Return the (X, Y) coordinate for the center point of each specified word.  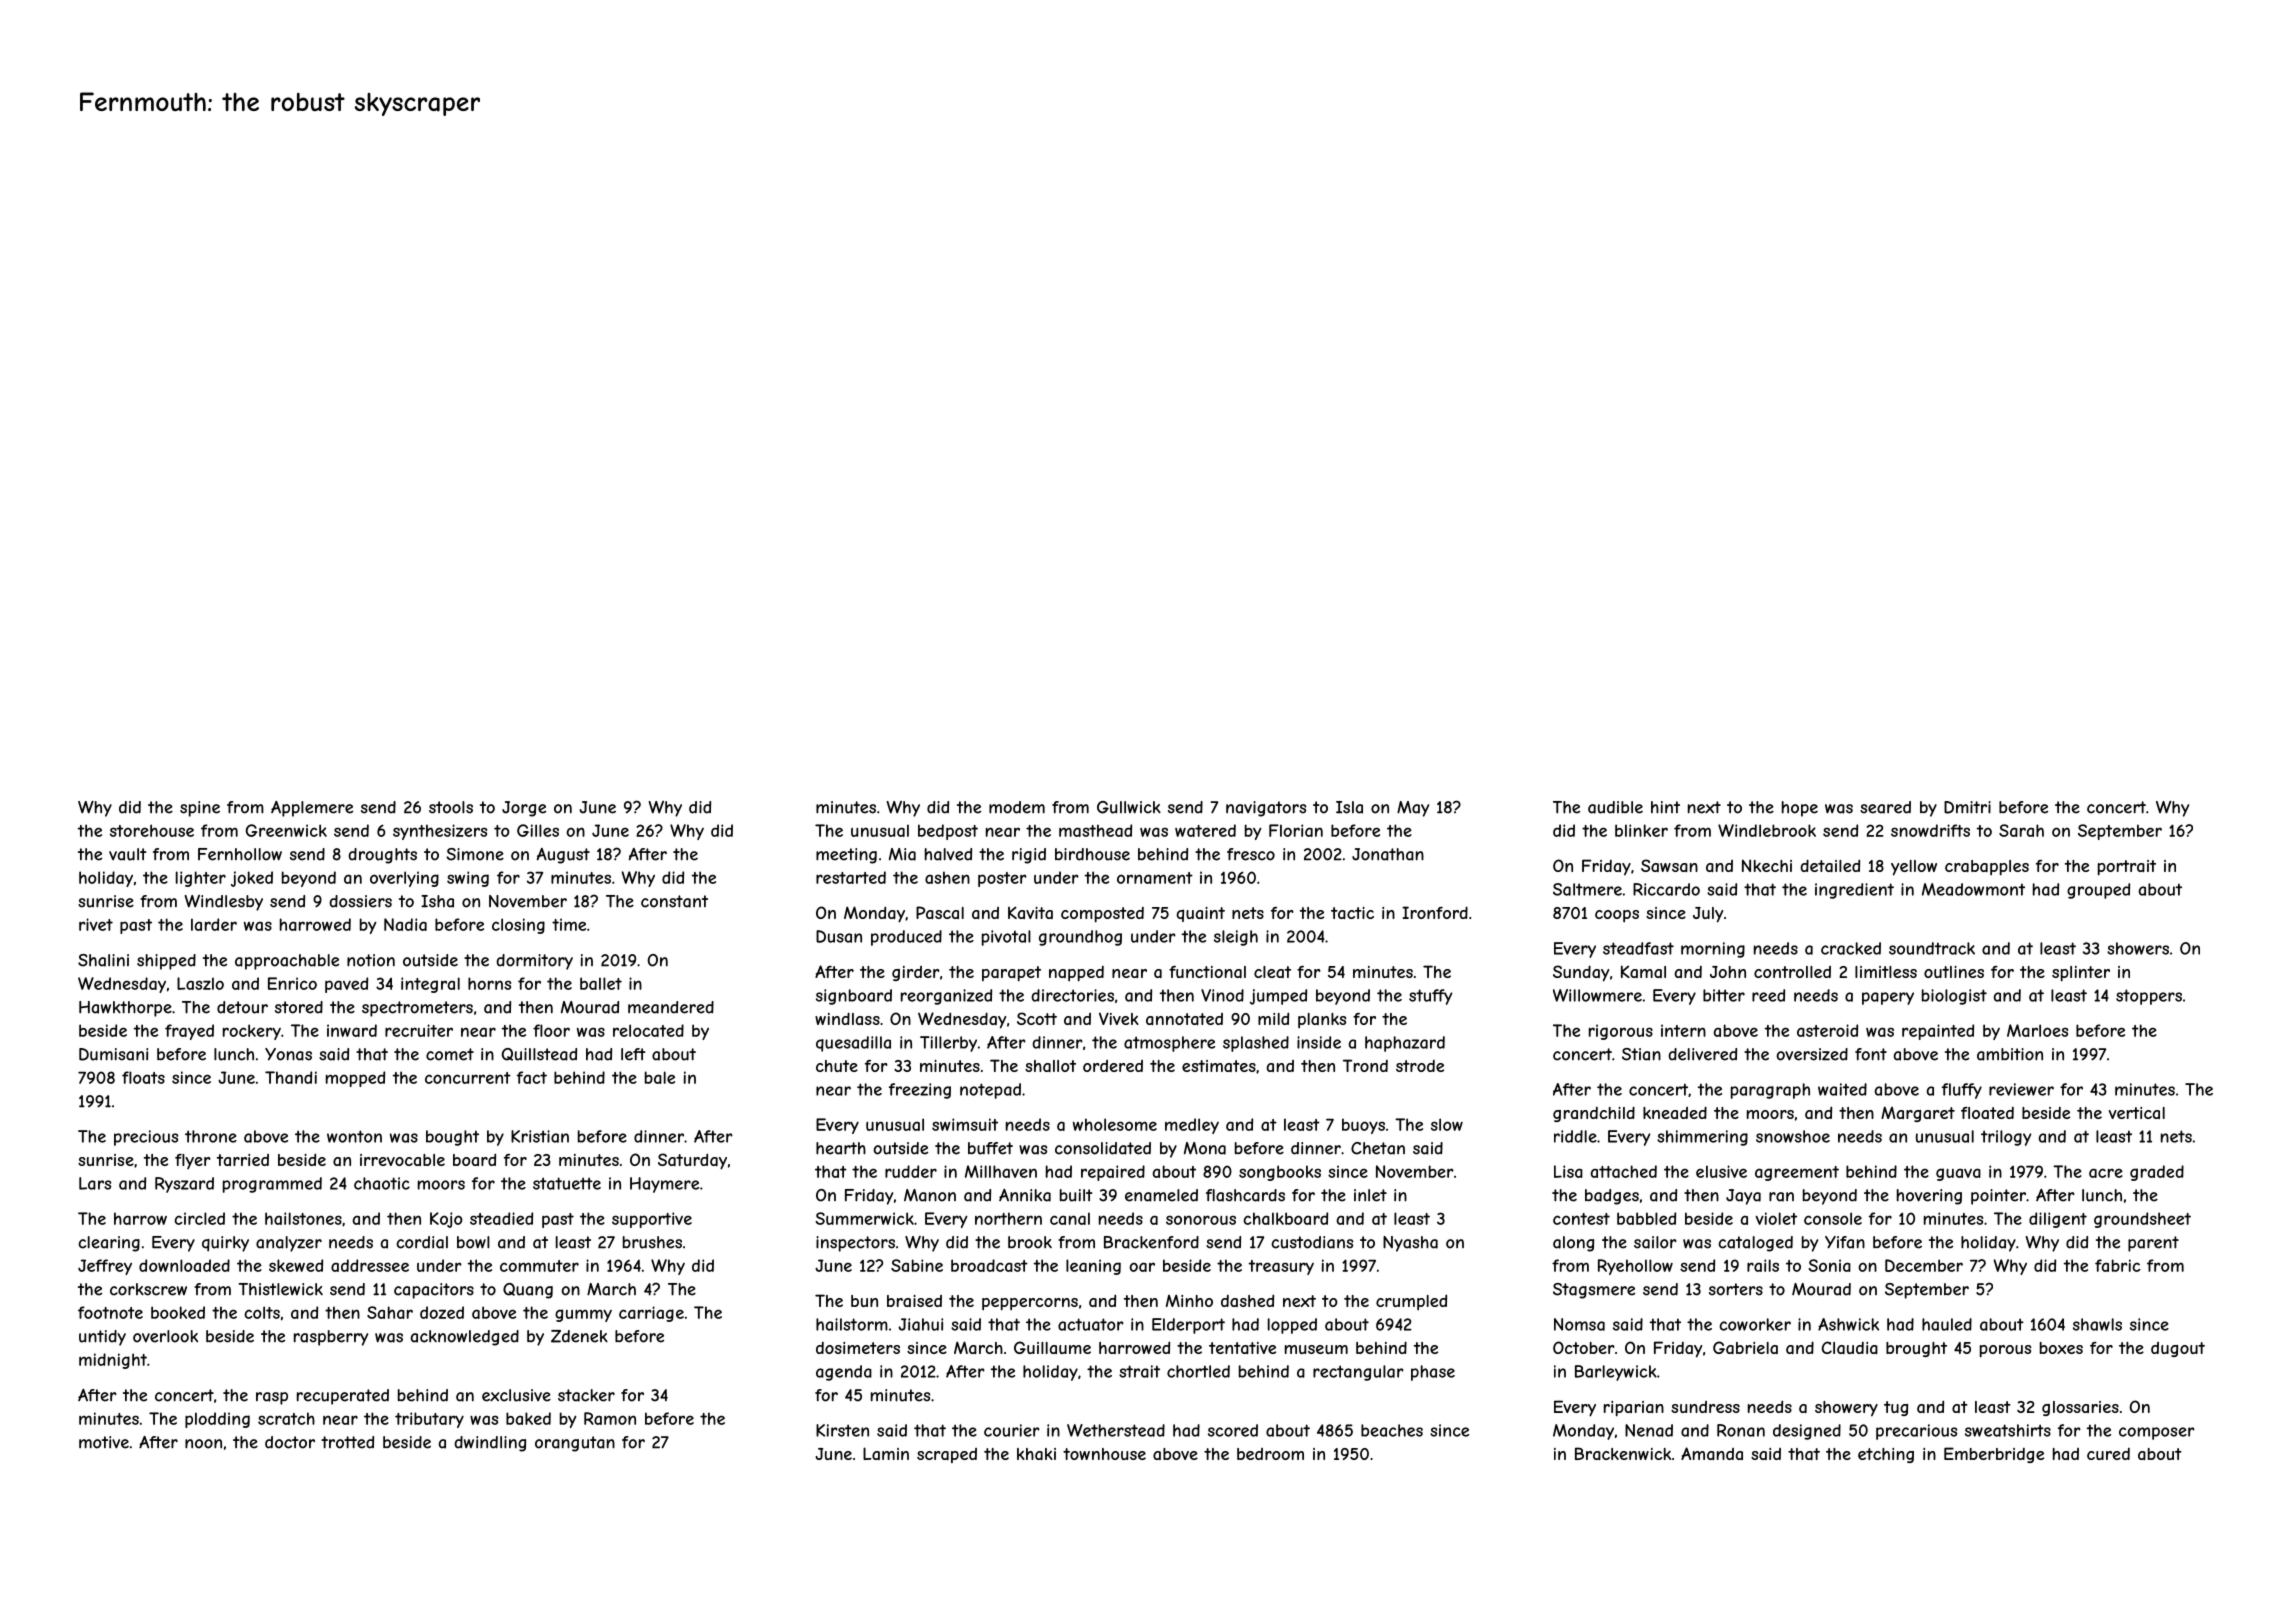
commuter (539, 1266)
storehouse (152, 830)
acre (2106, 1173)
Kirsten (842, 1430)
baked (528, 1418)
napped (1076, 974)
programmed (272, 1185)
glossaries (2080, 1408)
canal (1070, 1218)
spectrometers (417, 1009)
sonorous (1201, 1220)
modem (1017, 807)
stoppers (2149, 997)
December (1924, 1265)
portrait (2127, 868)
